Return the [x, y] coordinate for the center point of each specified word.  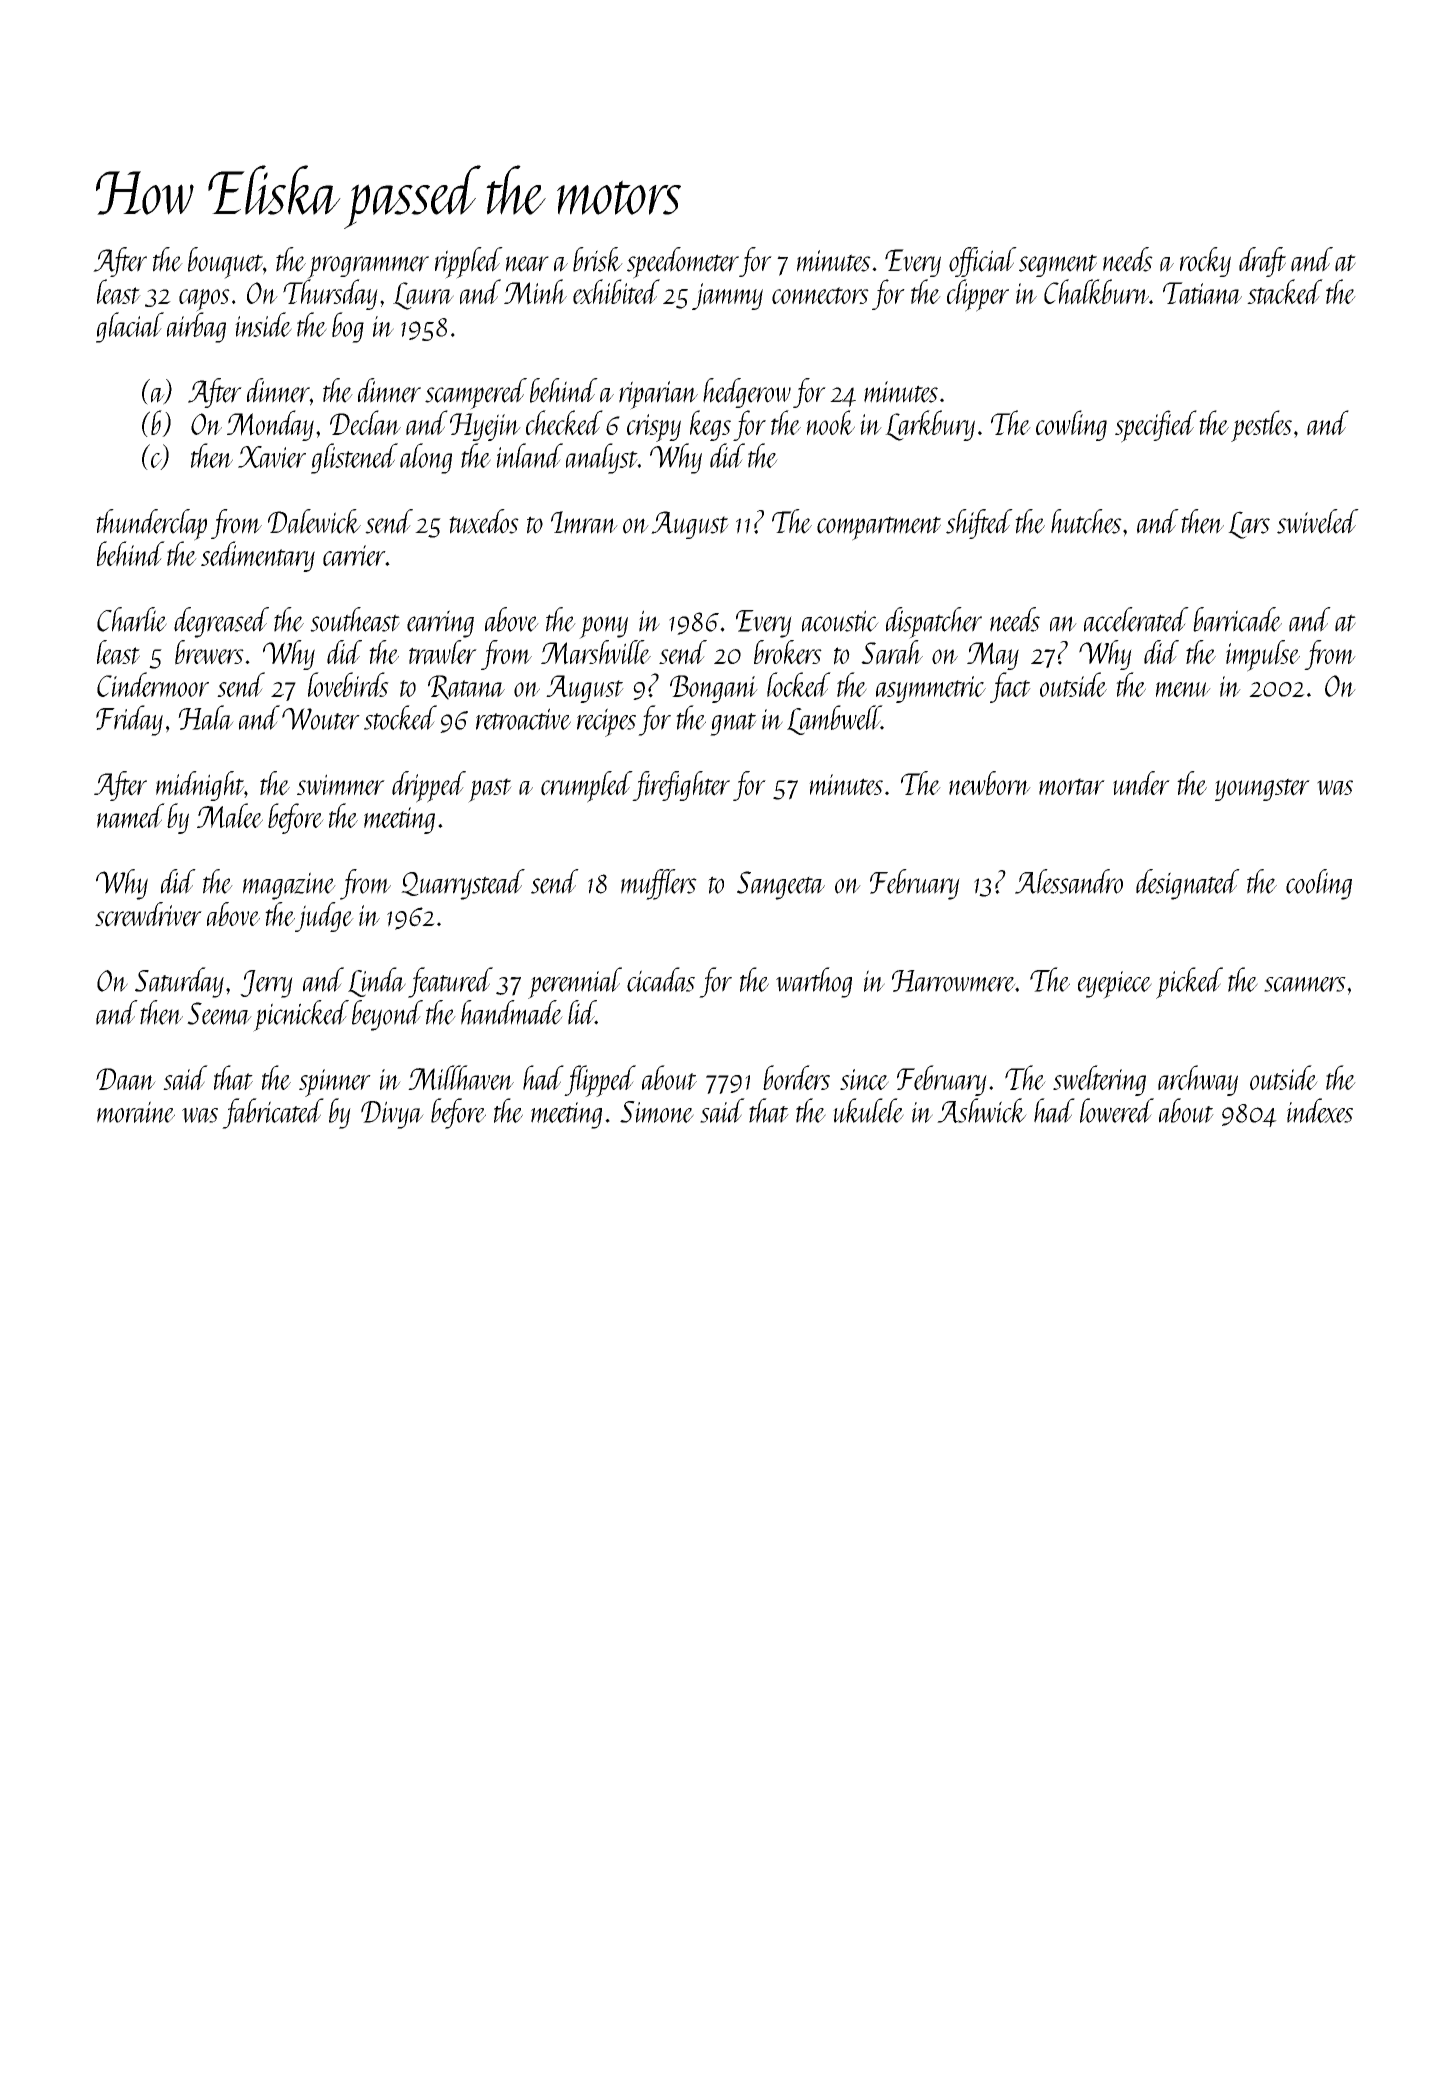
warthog [814, 982]
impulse [1263, 656]
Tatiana [1202, 293]
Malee [230, 815]
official [983, 262]
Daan [126, 1079]
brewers [209, 652]
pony [603, 627]
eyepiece [1115, 985]
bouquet [225, 263]
